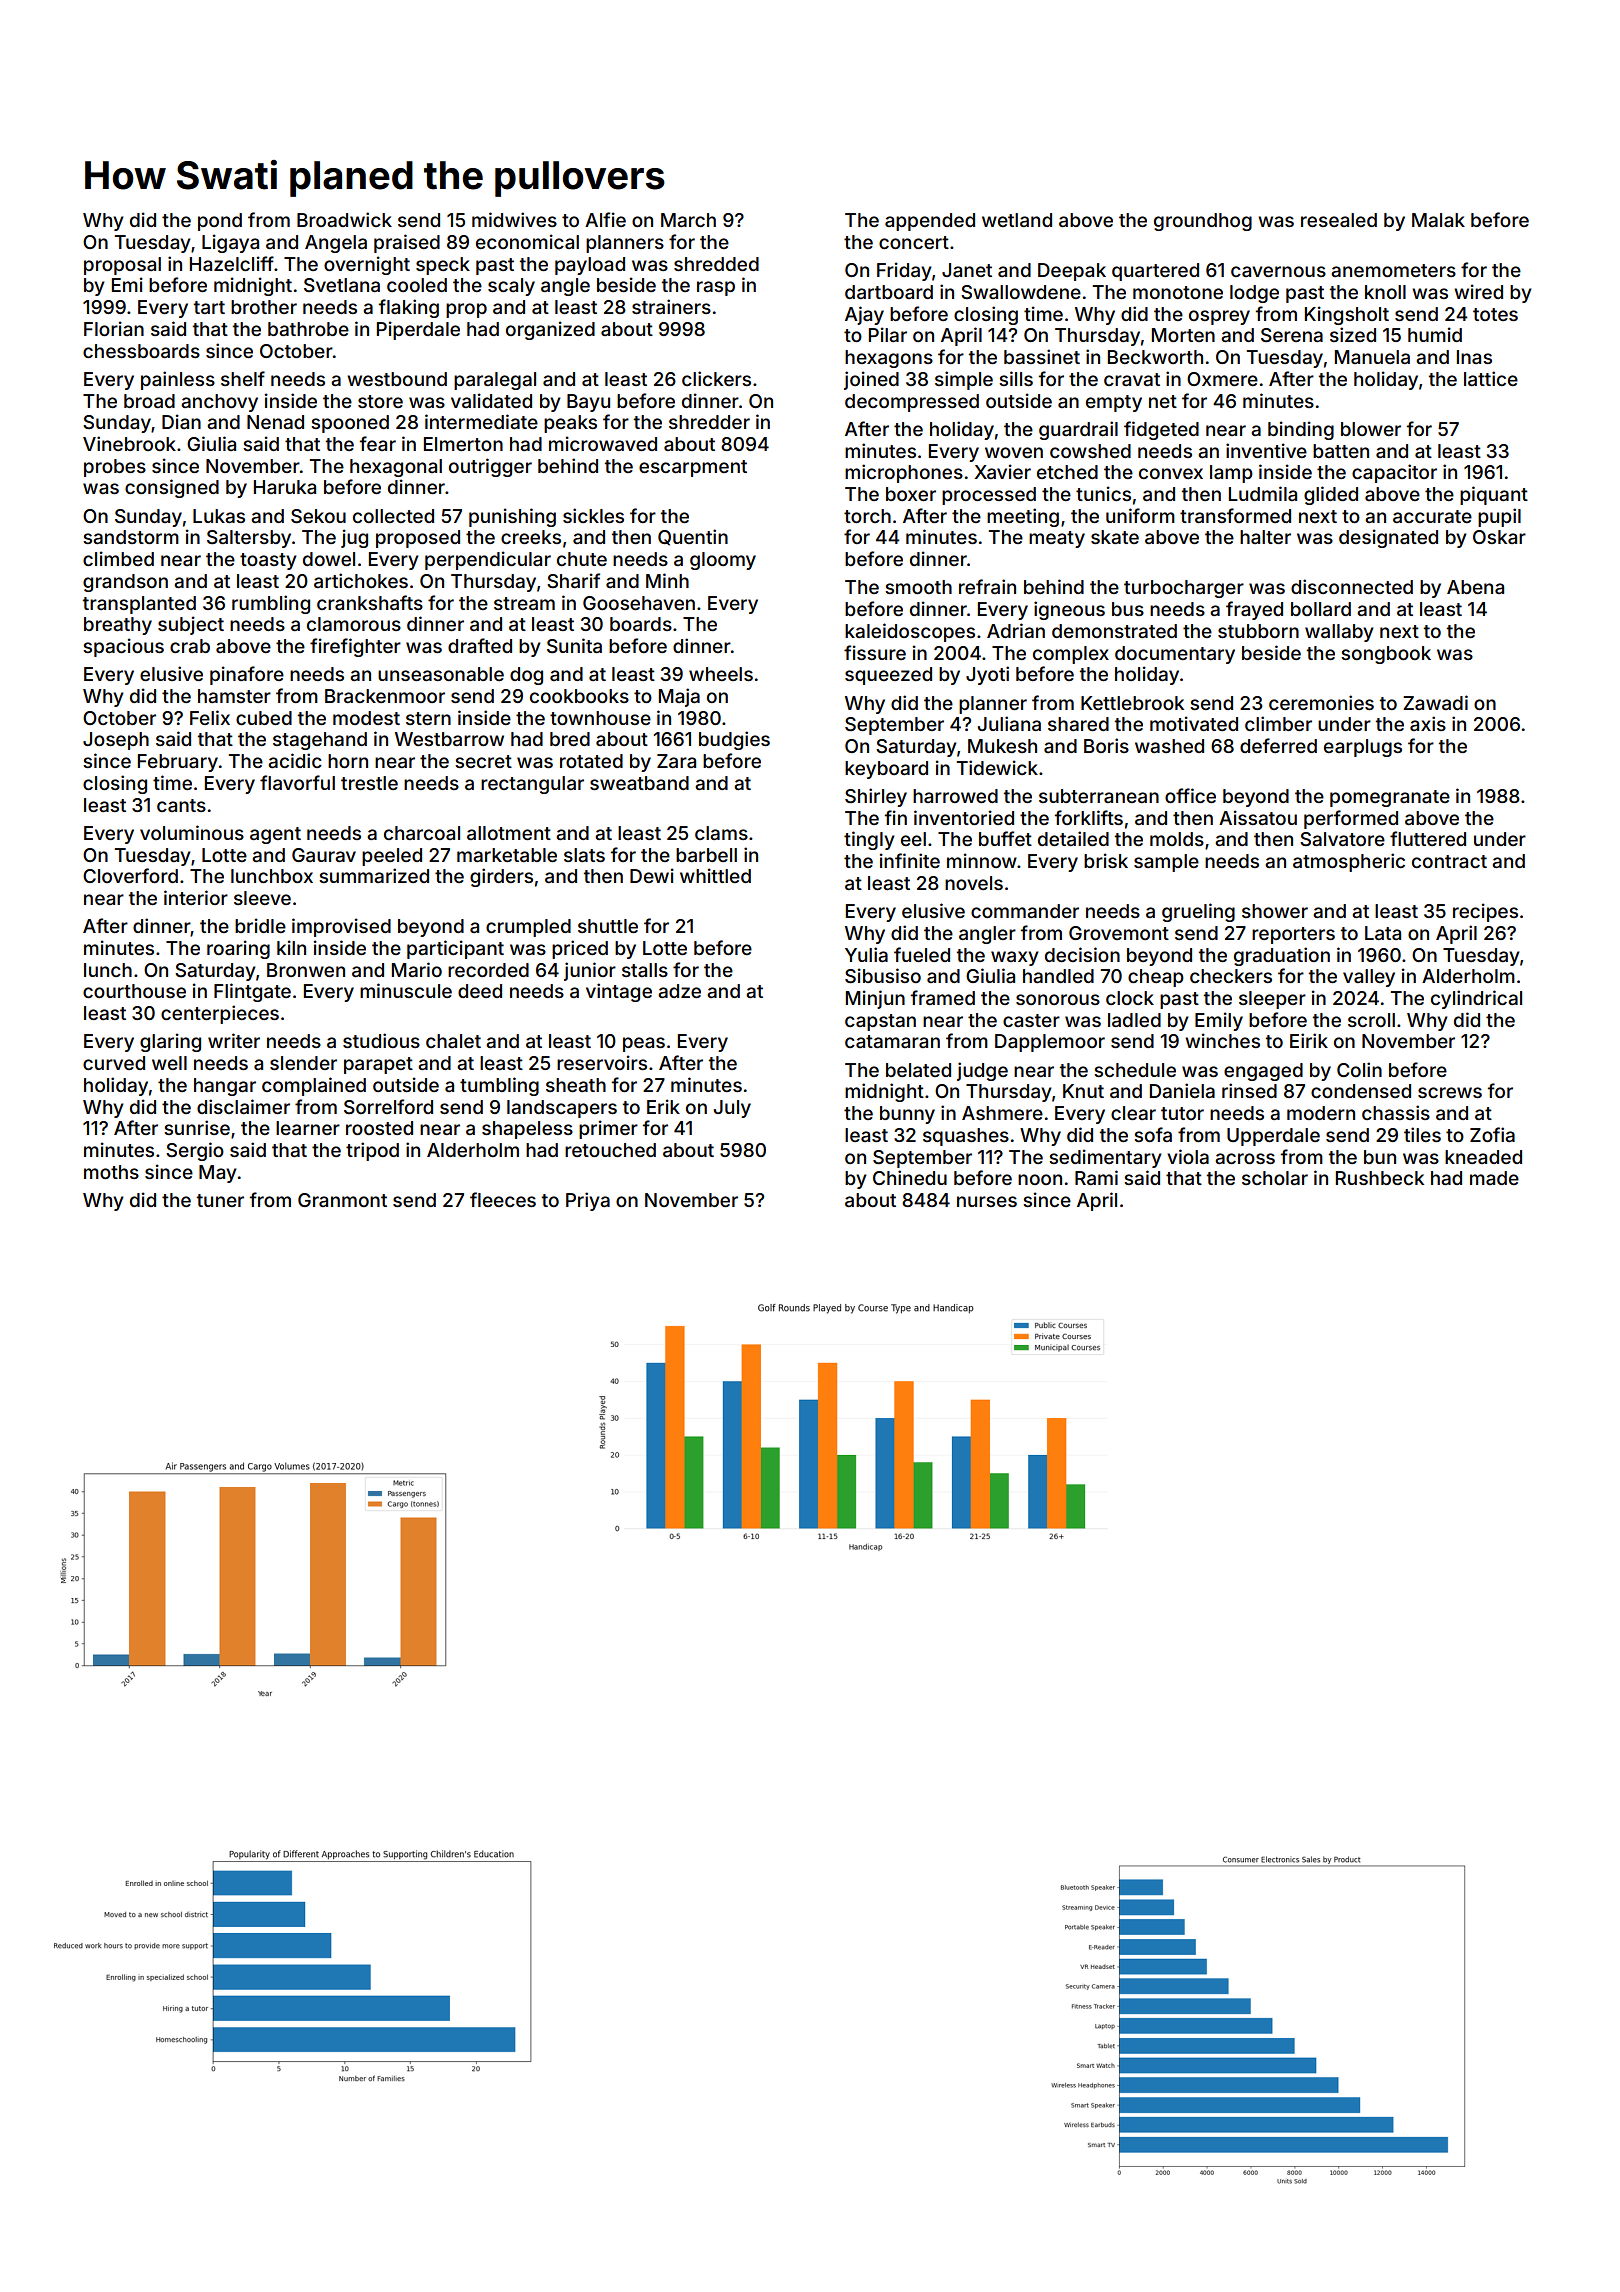  What do you see at coordinates (396, 468) in the document?
I see `hexagonal` at bounding box center [396, 468].
